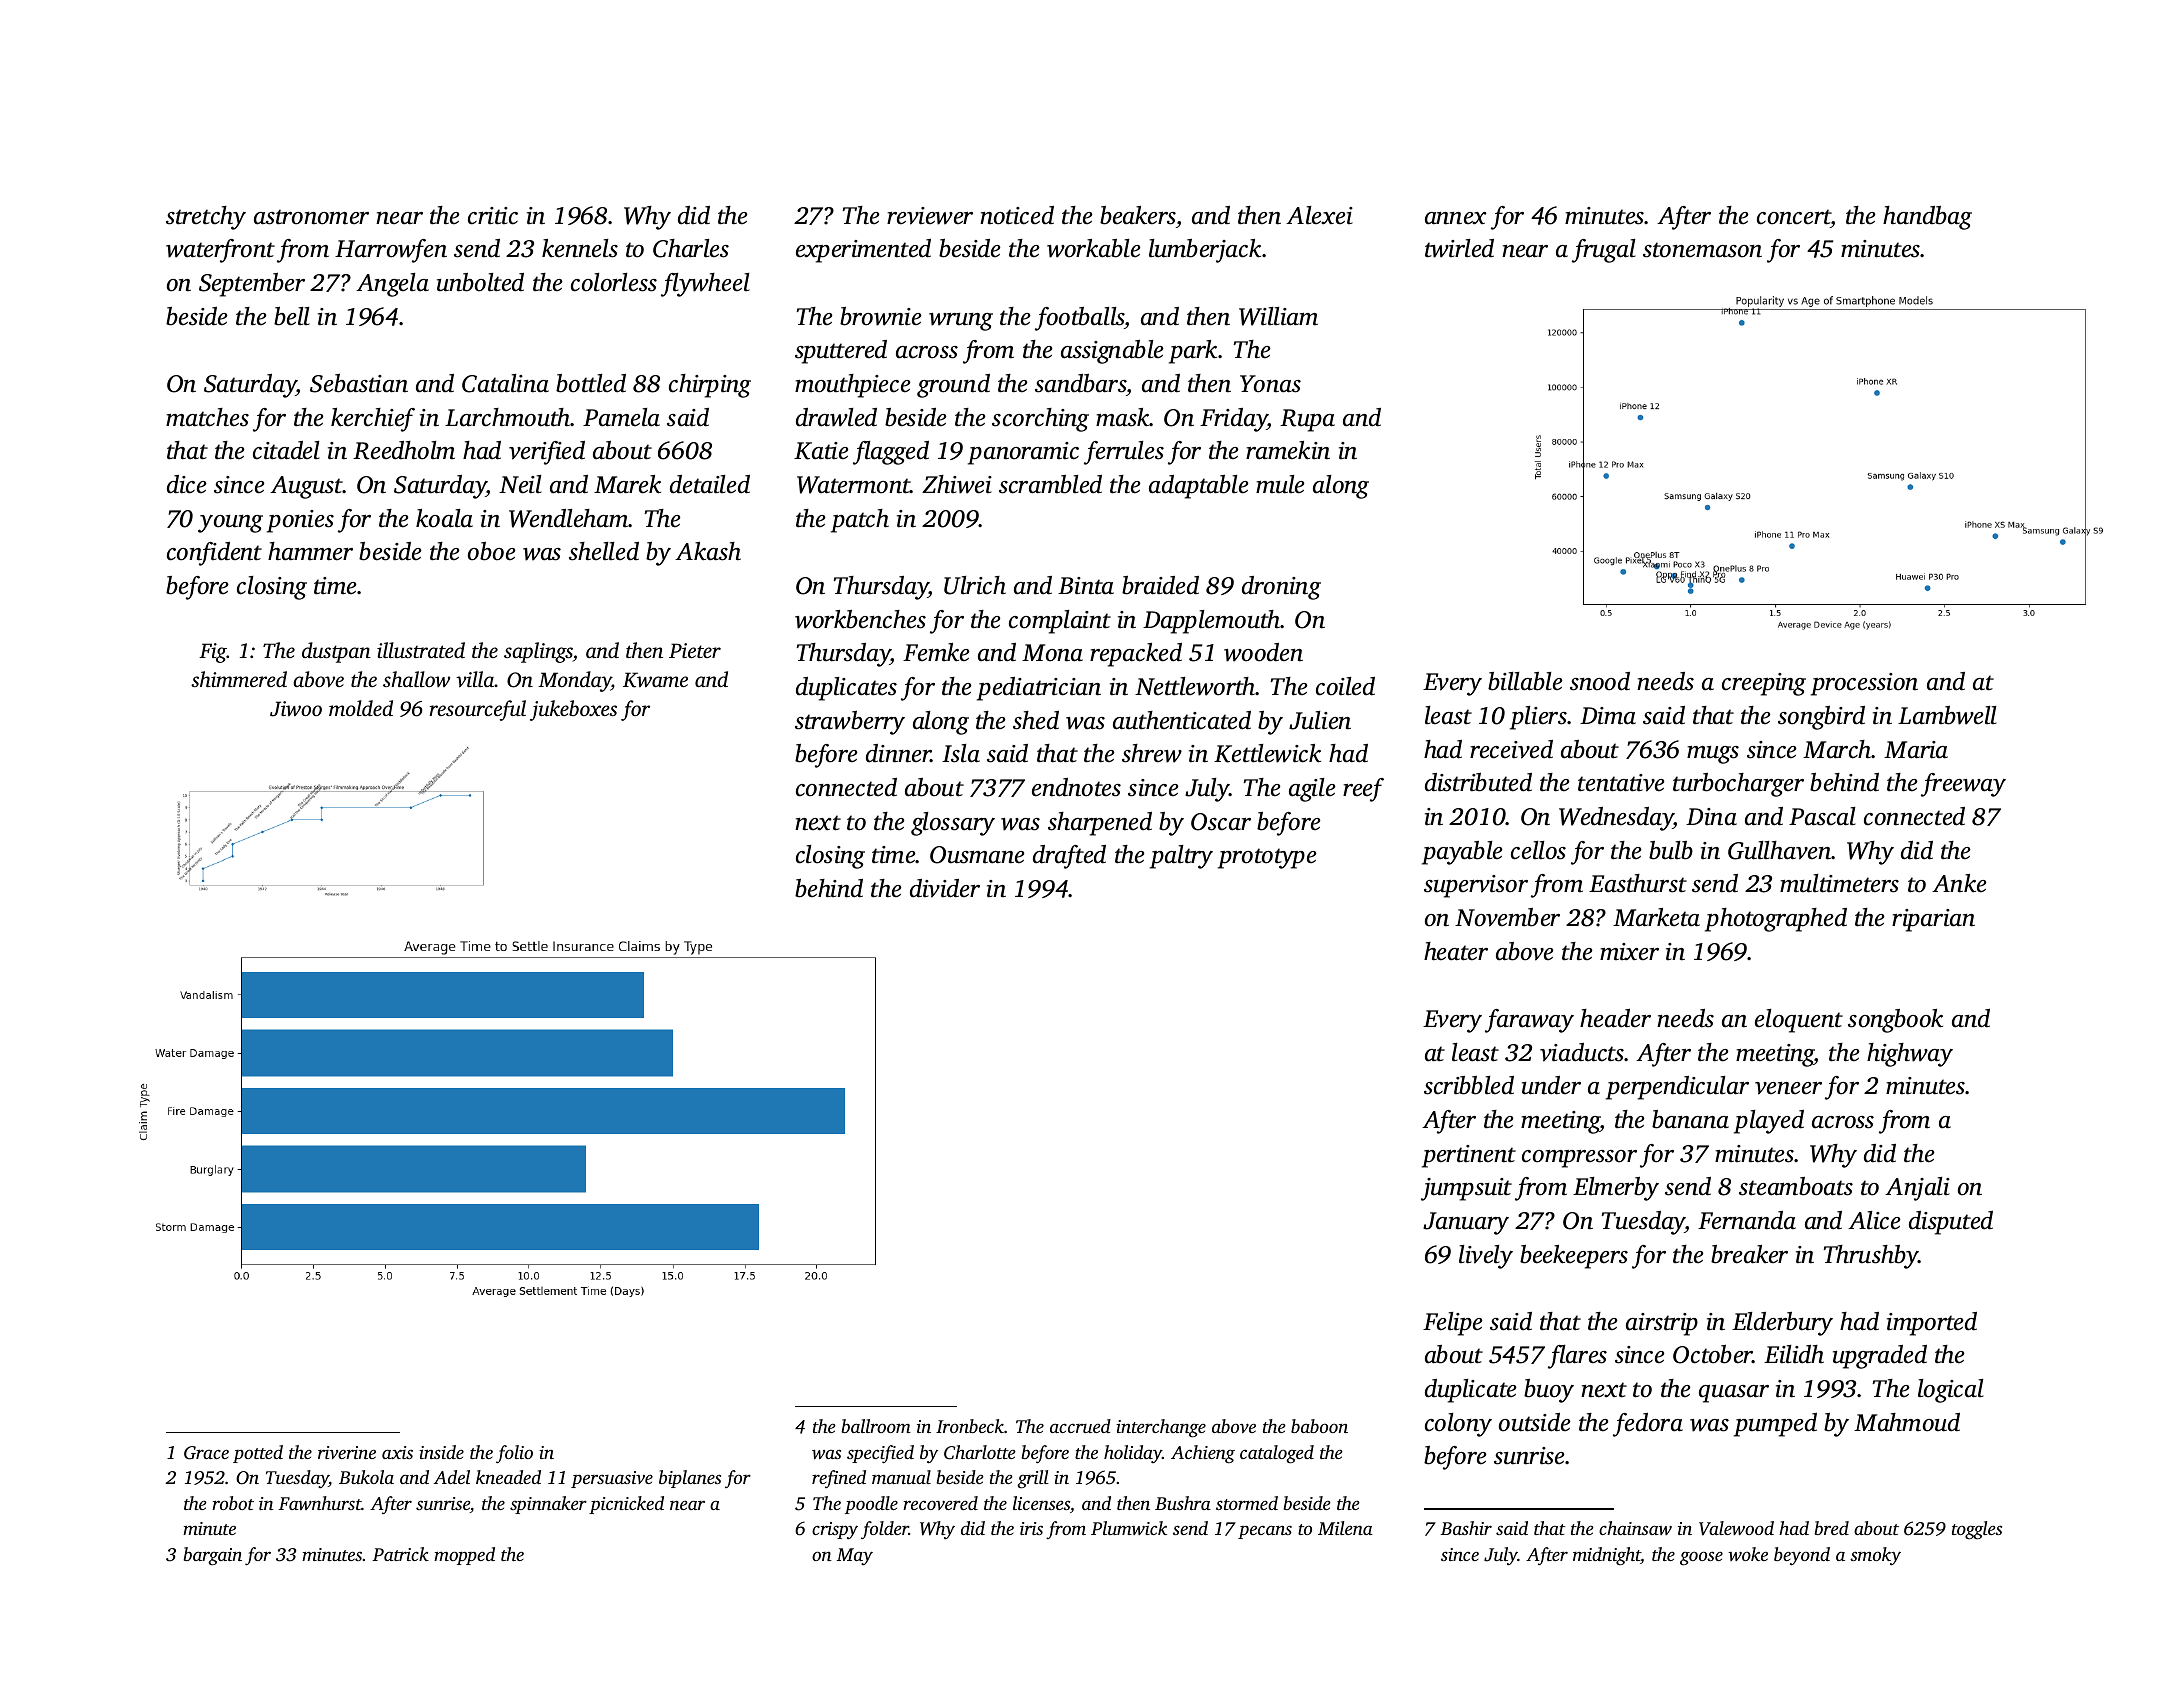  What do you see at coordinates (1927, 218) in the image?
I see `handbag` at bounding box center [1927, 218].
